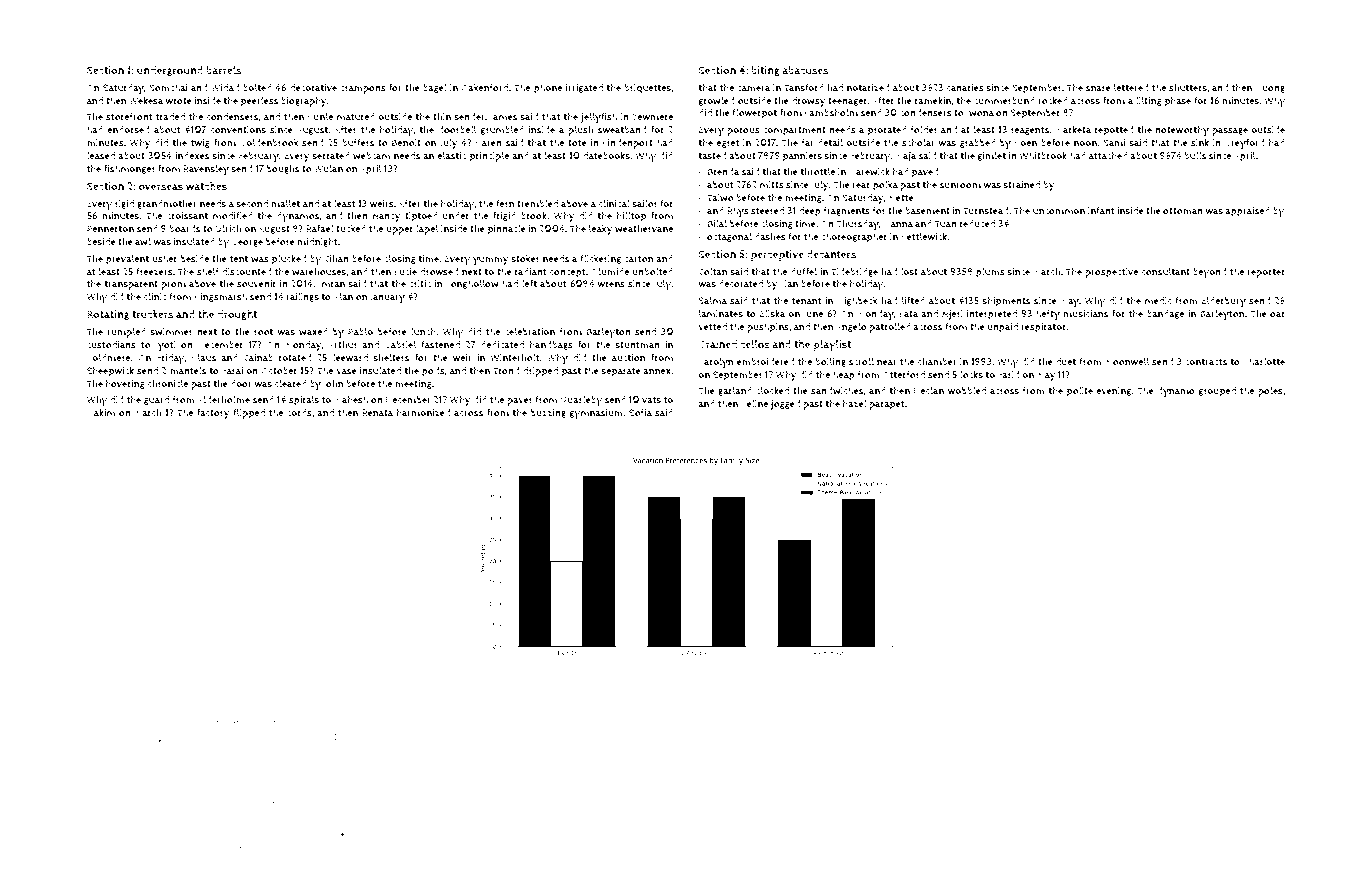 The image size is (1372, 887). I want to click on Angelo, so click(851, 327).
